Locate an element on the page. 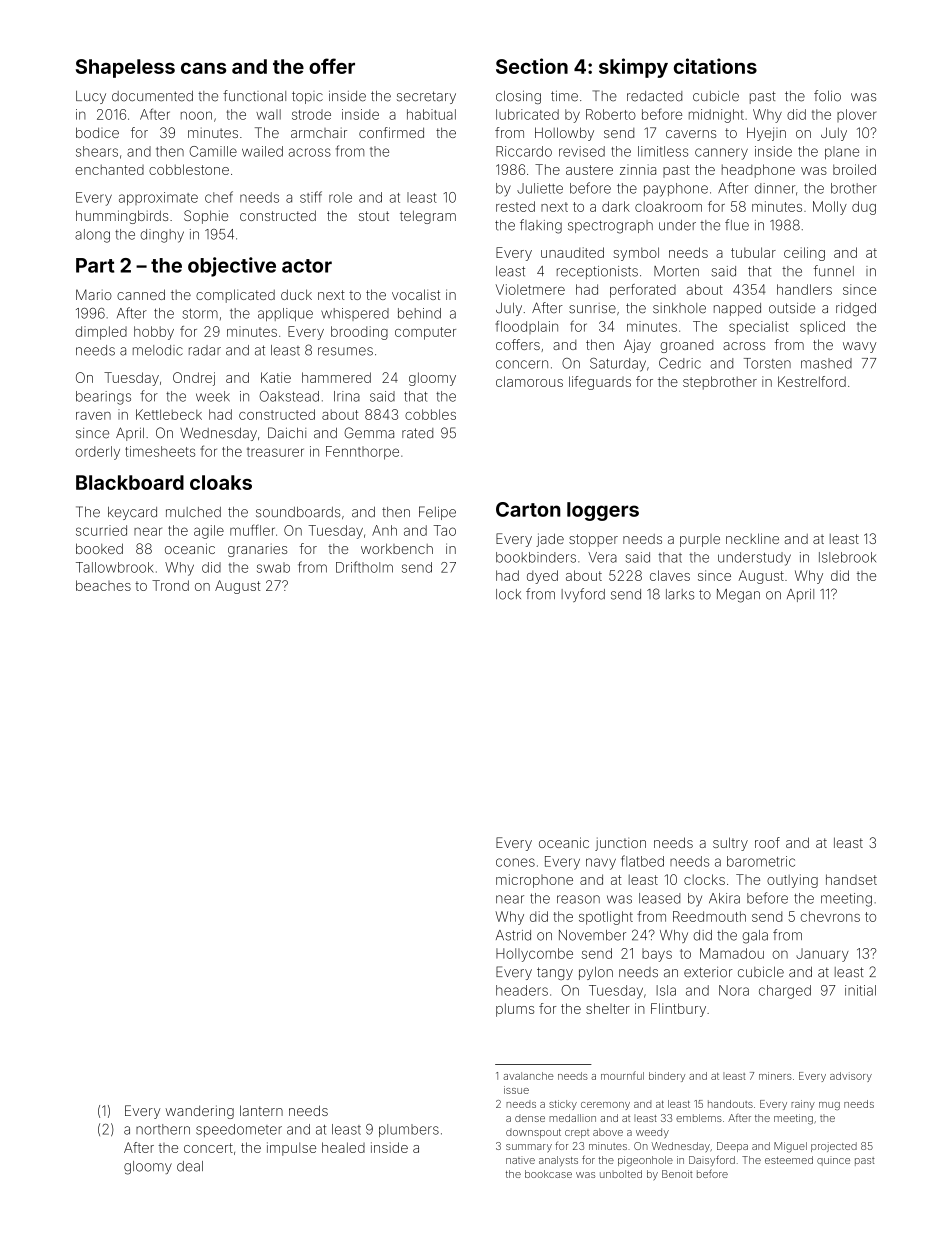 The height and width of the image is (1233, 952). wandering is located at coordinates (200, 1112).
